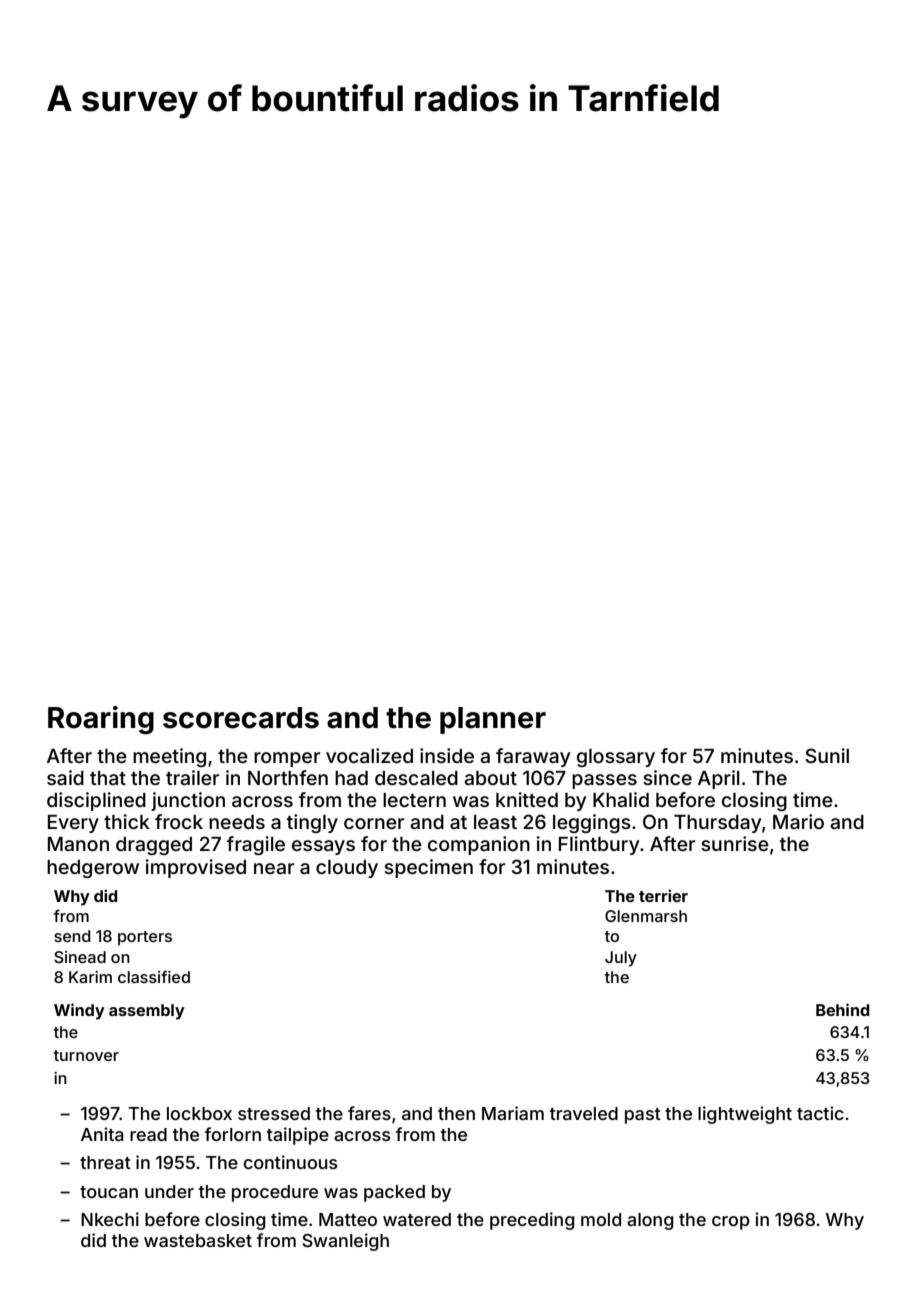 This page has width=924, height=1314. Describe the element at coordinates (154, 976) in the page. I see `classified` at that location.
